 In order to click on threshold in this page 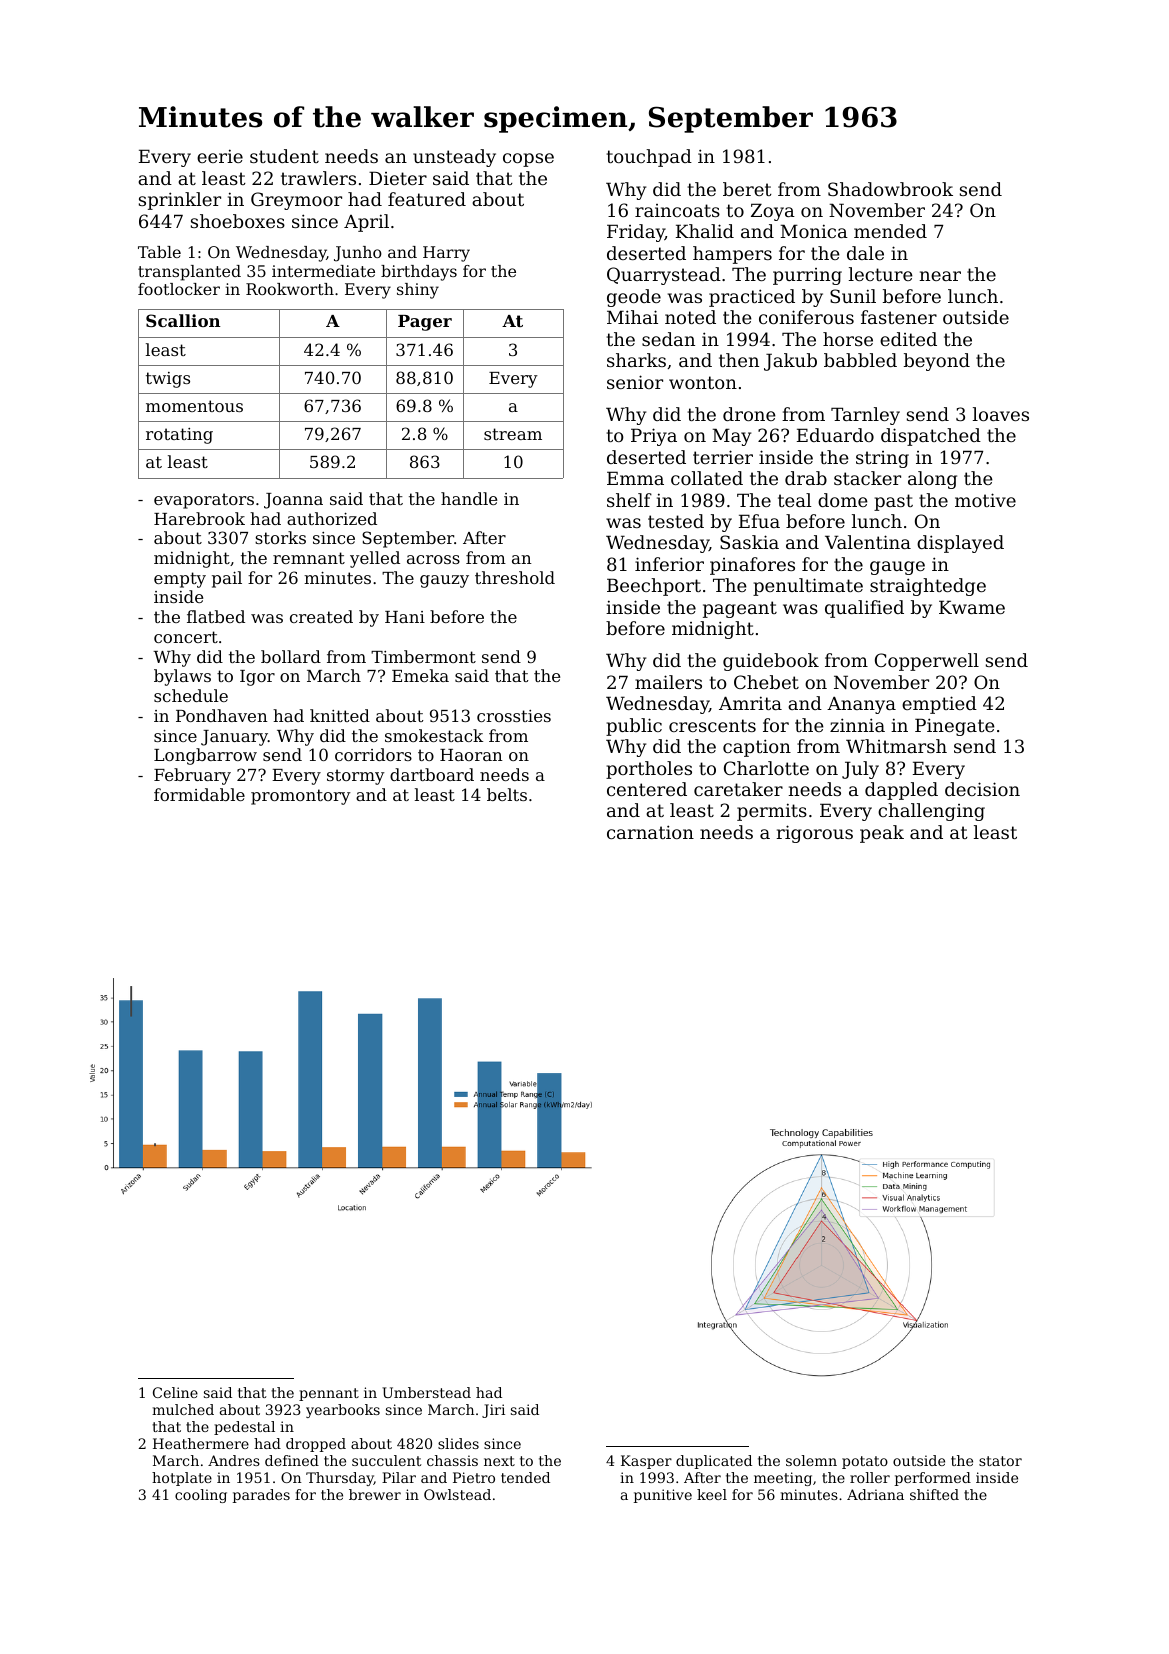, I will do `click(515, 577)`.
